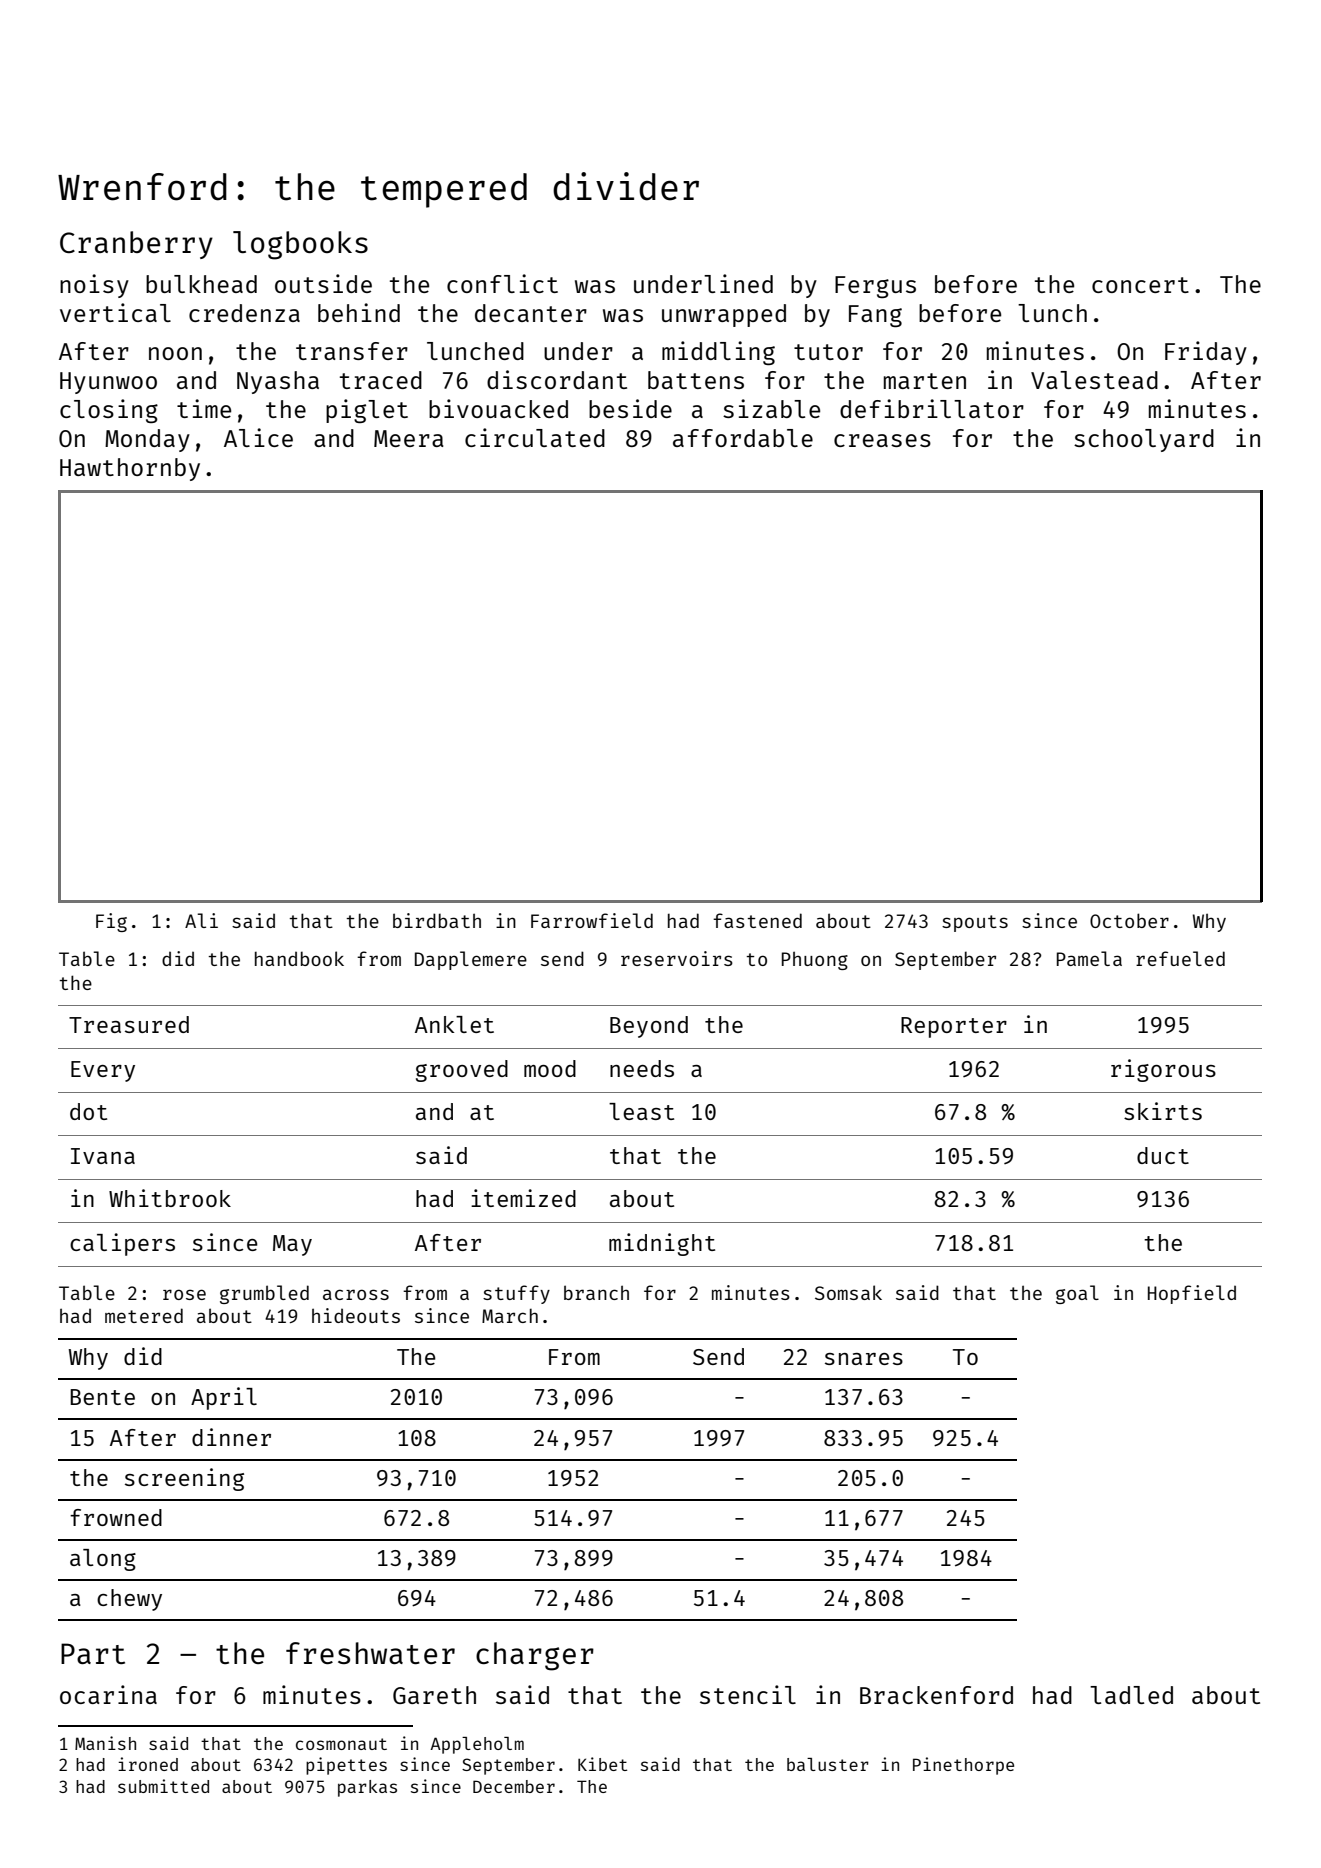 Image resolution: width=1321 pixels, height=1868 pixels. I want to click on snares, so click(864, 1359).
